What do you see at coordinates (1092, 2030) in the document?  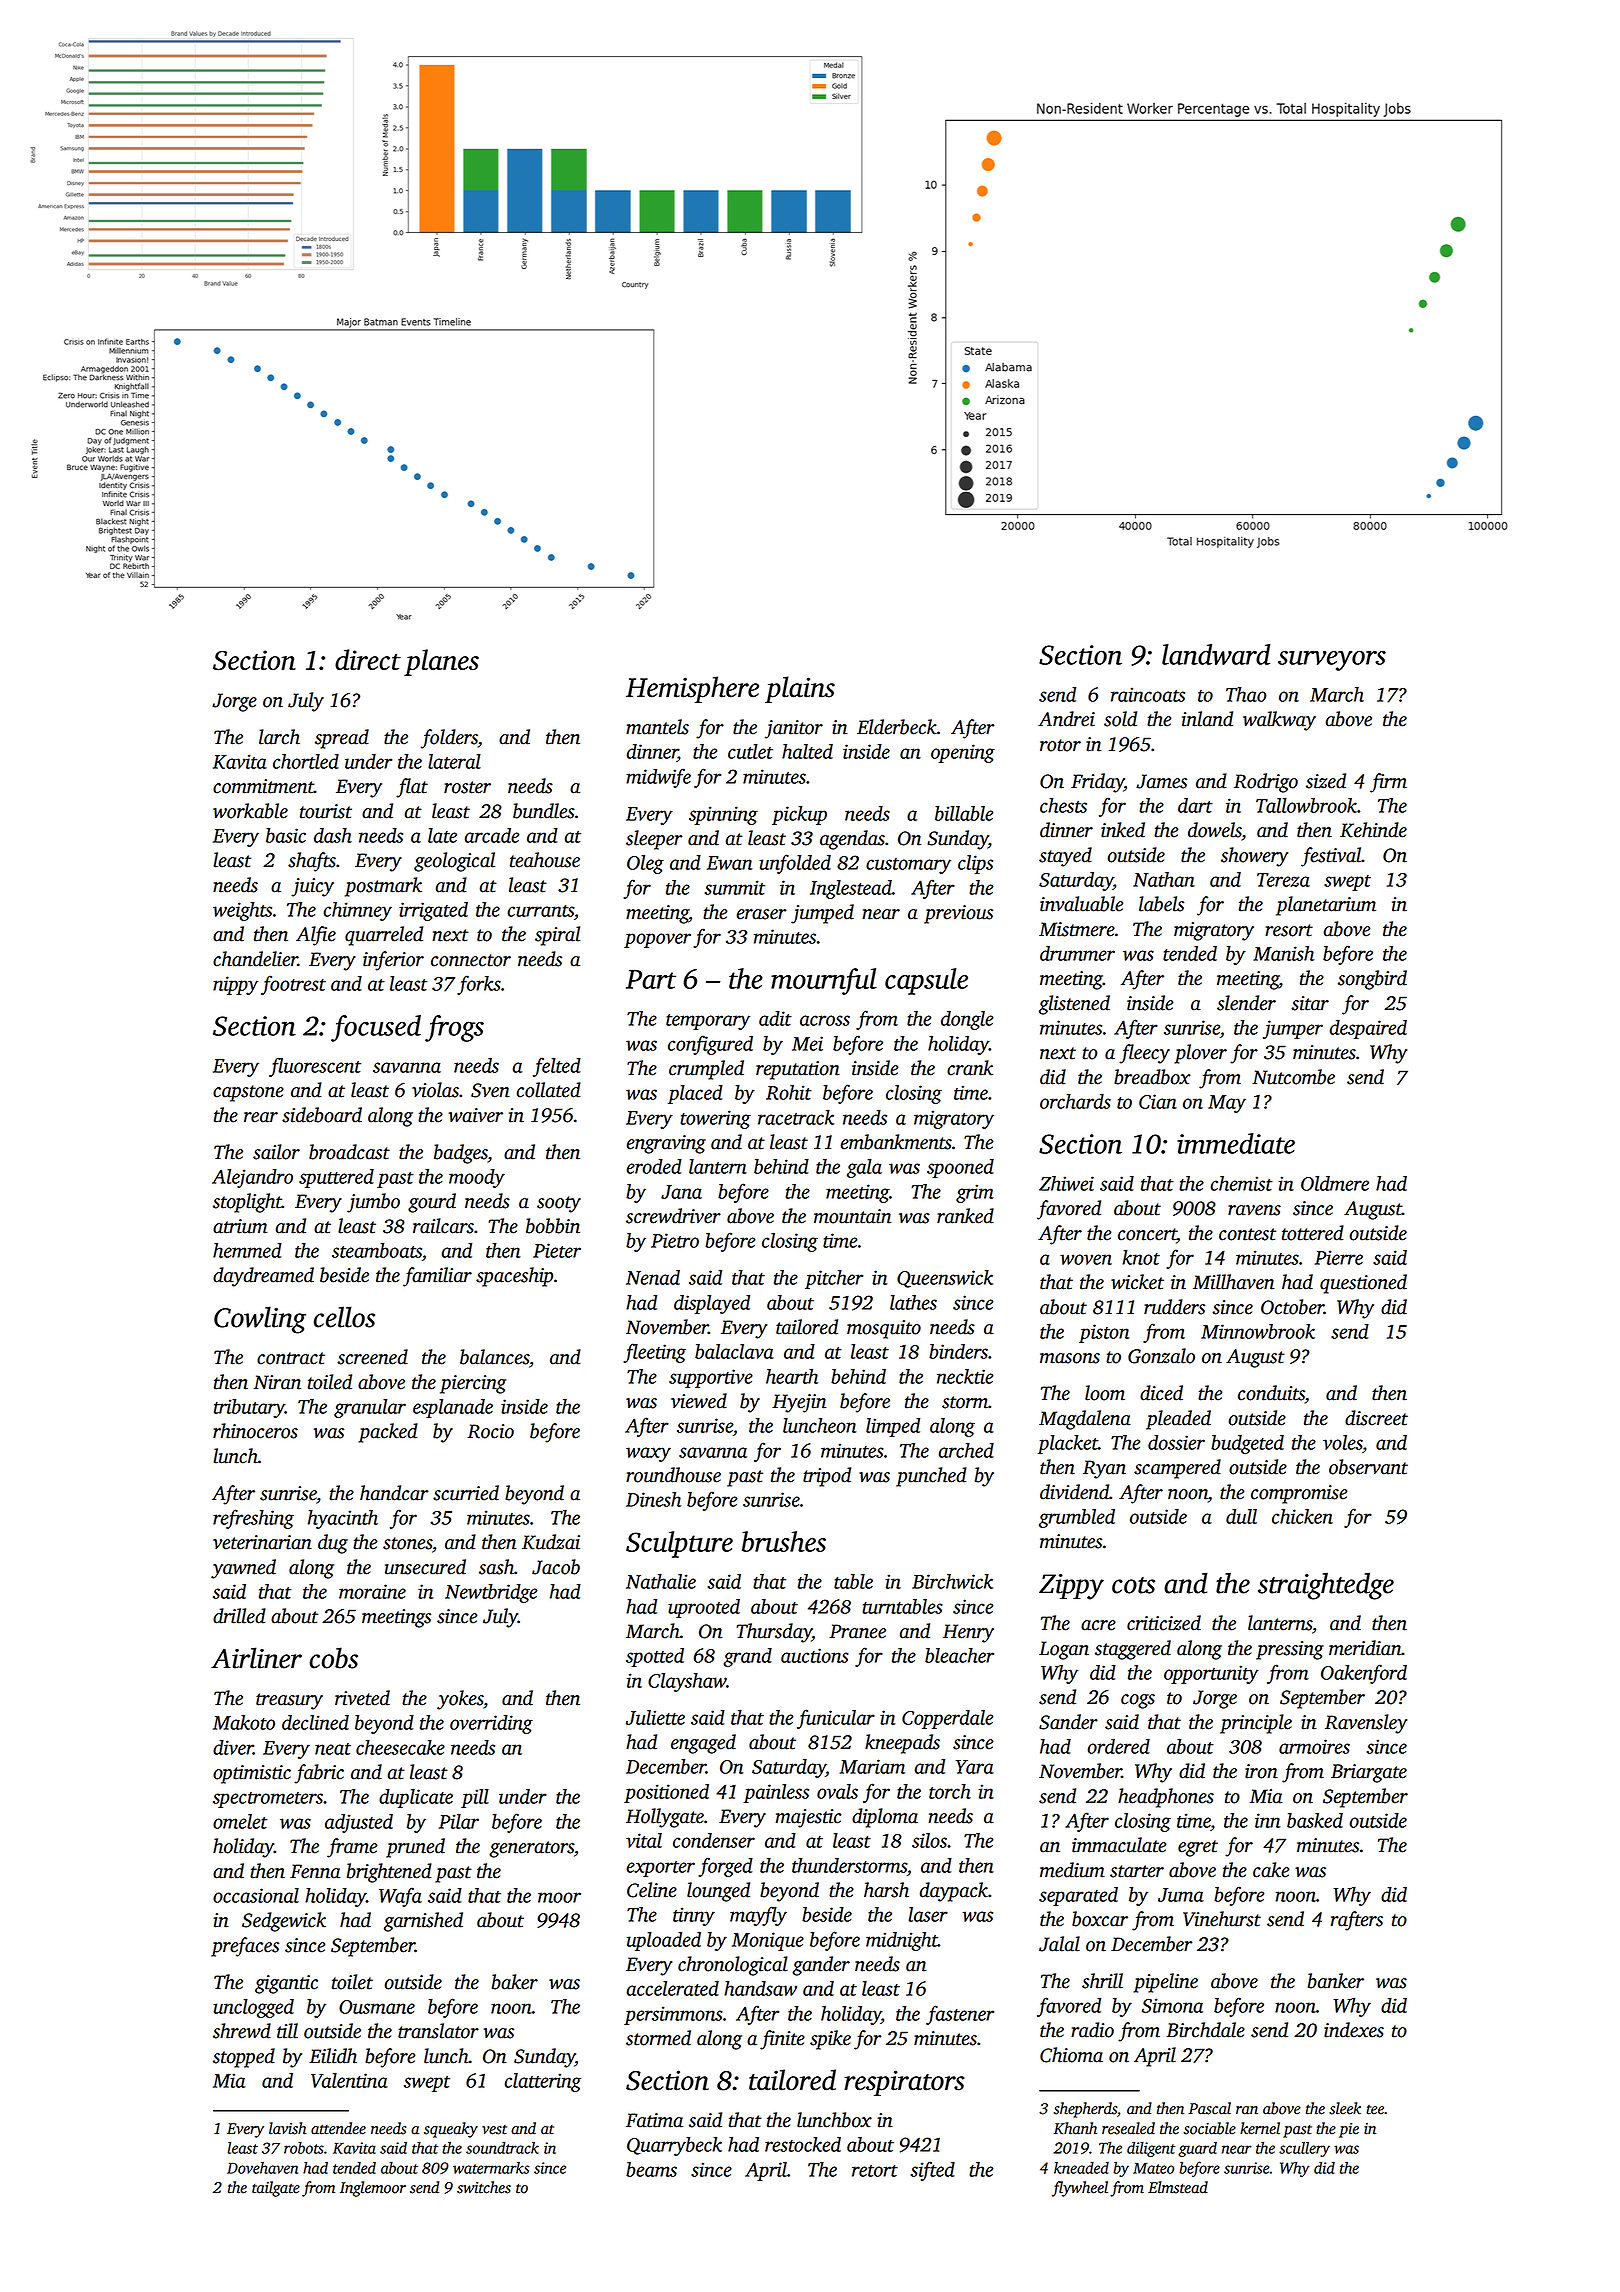 I see `radio` at bounding box center [1092, 2030].
